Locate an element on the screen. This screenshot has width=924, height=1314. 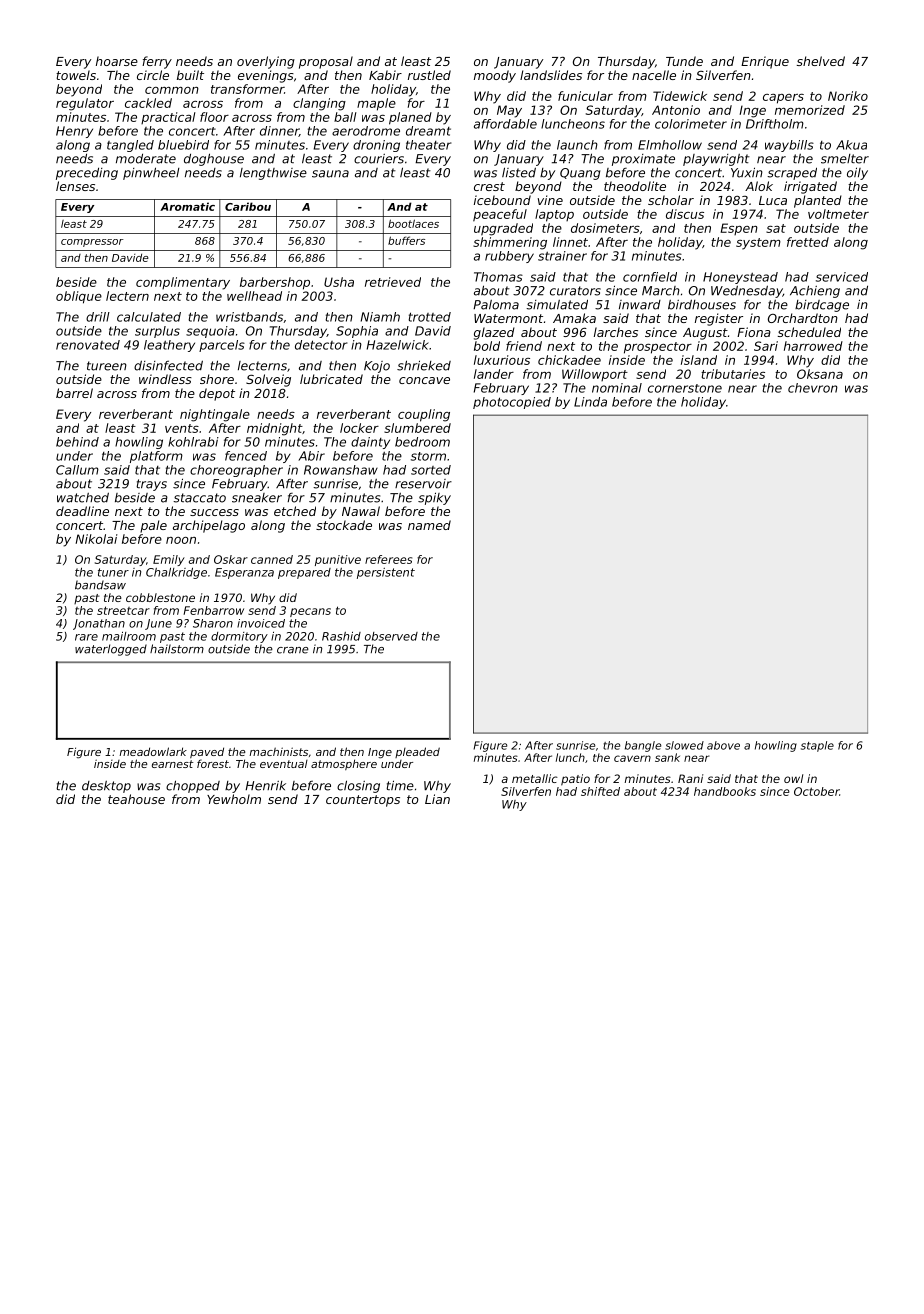
chevron is located at coordinates (813, 388).
